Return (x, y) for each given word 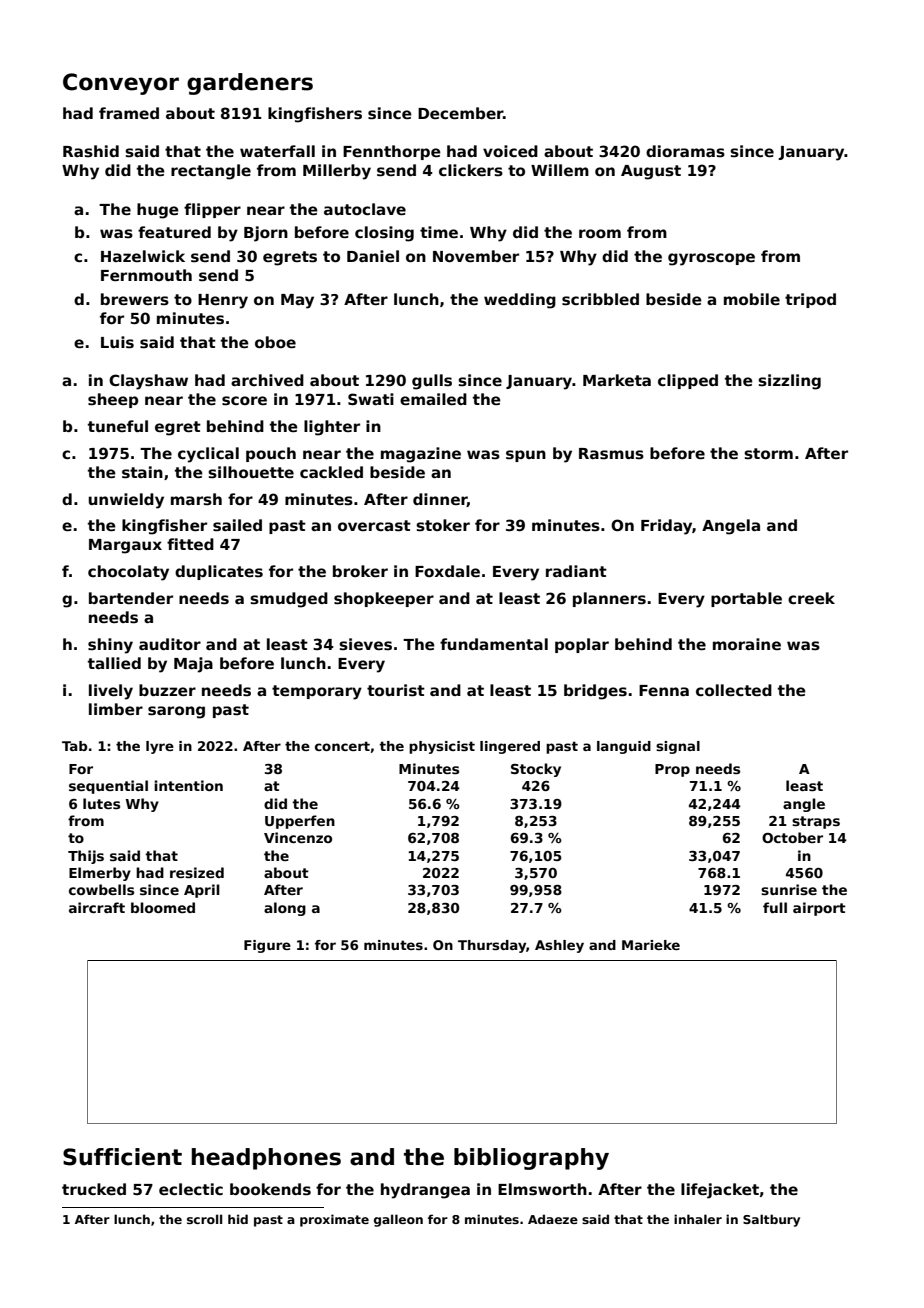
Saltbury (771, 1220)
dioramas (685, 151)
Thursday (492, 946)
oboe (275, 342)
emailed (433, 399)
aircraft (97, 907)
